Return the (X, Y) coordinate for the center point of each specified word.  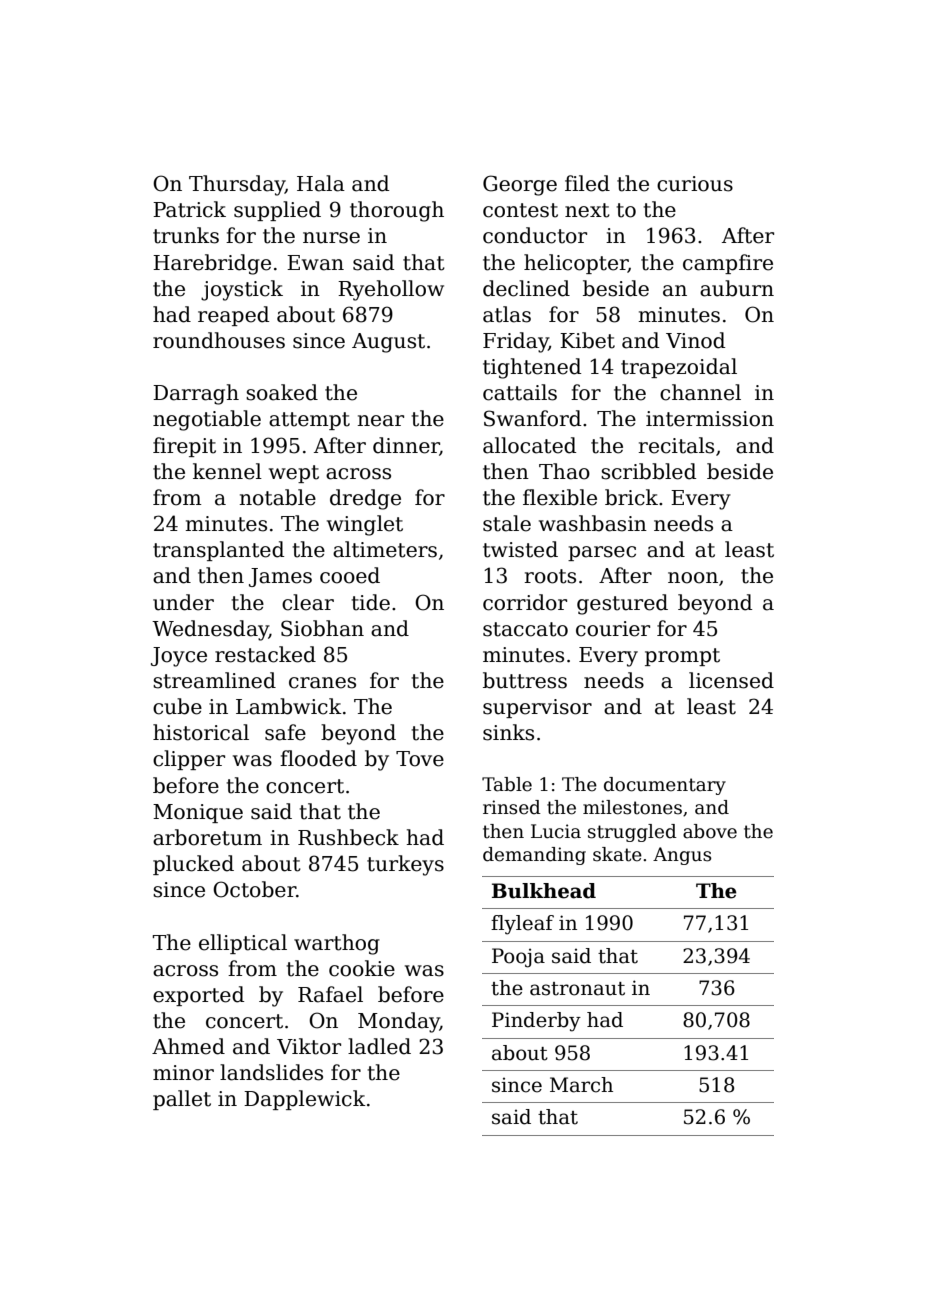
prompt (682, 657)
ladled (379, 1046)
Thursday (237, 185)
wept (294, 474)
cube (177, 706)
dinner (406, 446)
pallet (182, 1100)
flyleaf (522, 925)
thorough (397, 211)
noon (693, 578)
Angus (682, 856)
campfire (728, 264)
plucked (193, 865)
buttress (525, 680)
